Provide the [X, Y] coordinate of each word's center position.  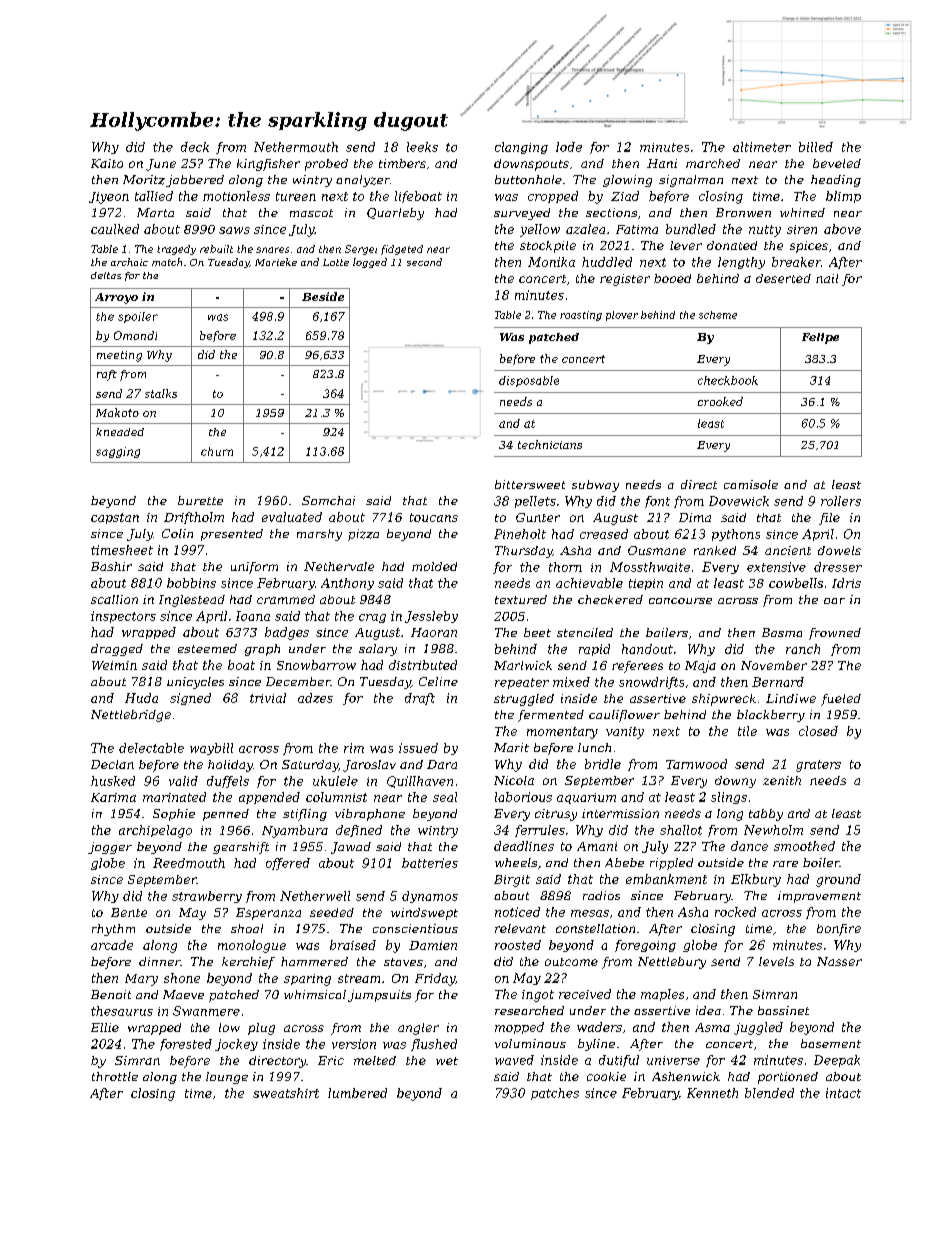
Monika [551, 262]
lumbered [357, 1093]
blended [769, 1093]
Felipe [820, 338]
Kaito [107, 163]
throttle [115, 1076]
